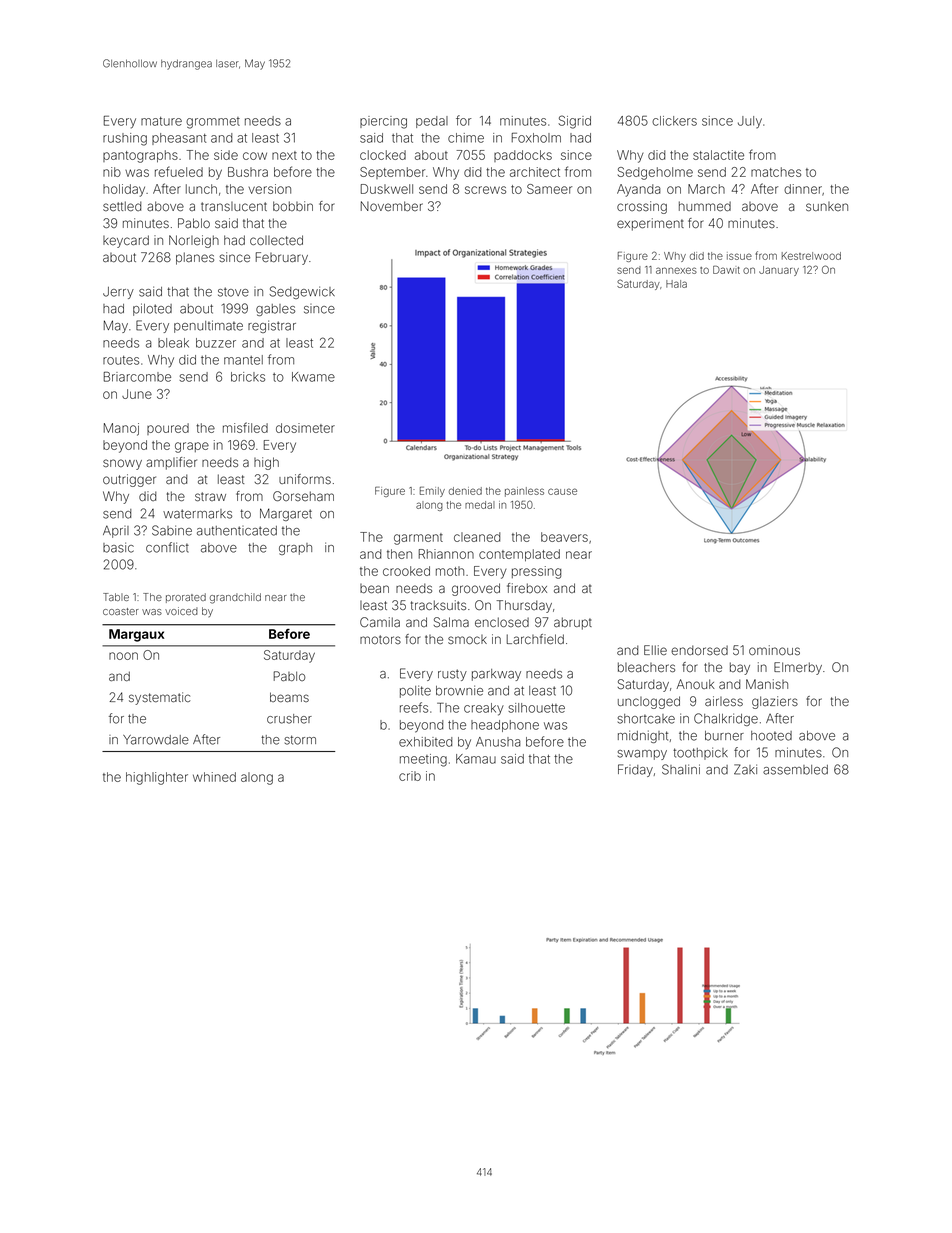 This screenshot has width=952, height=1233. Describe the element at coordinates (383, 122) in the screenshot. I see `piercing` at that location.
